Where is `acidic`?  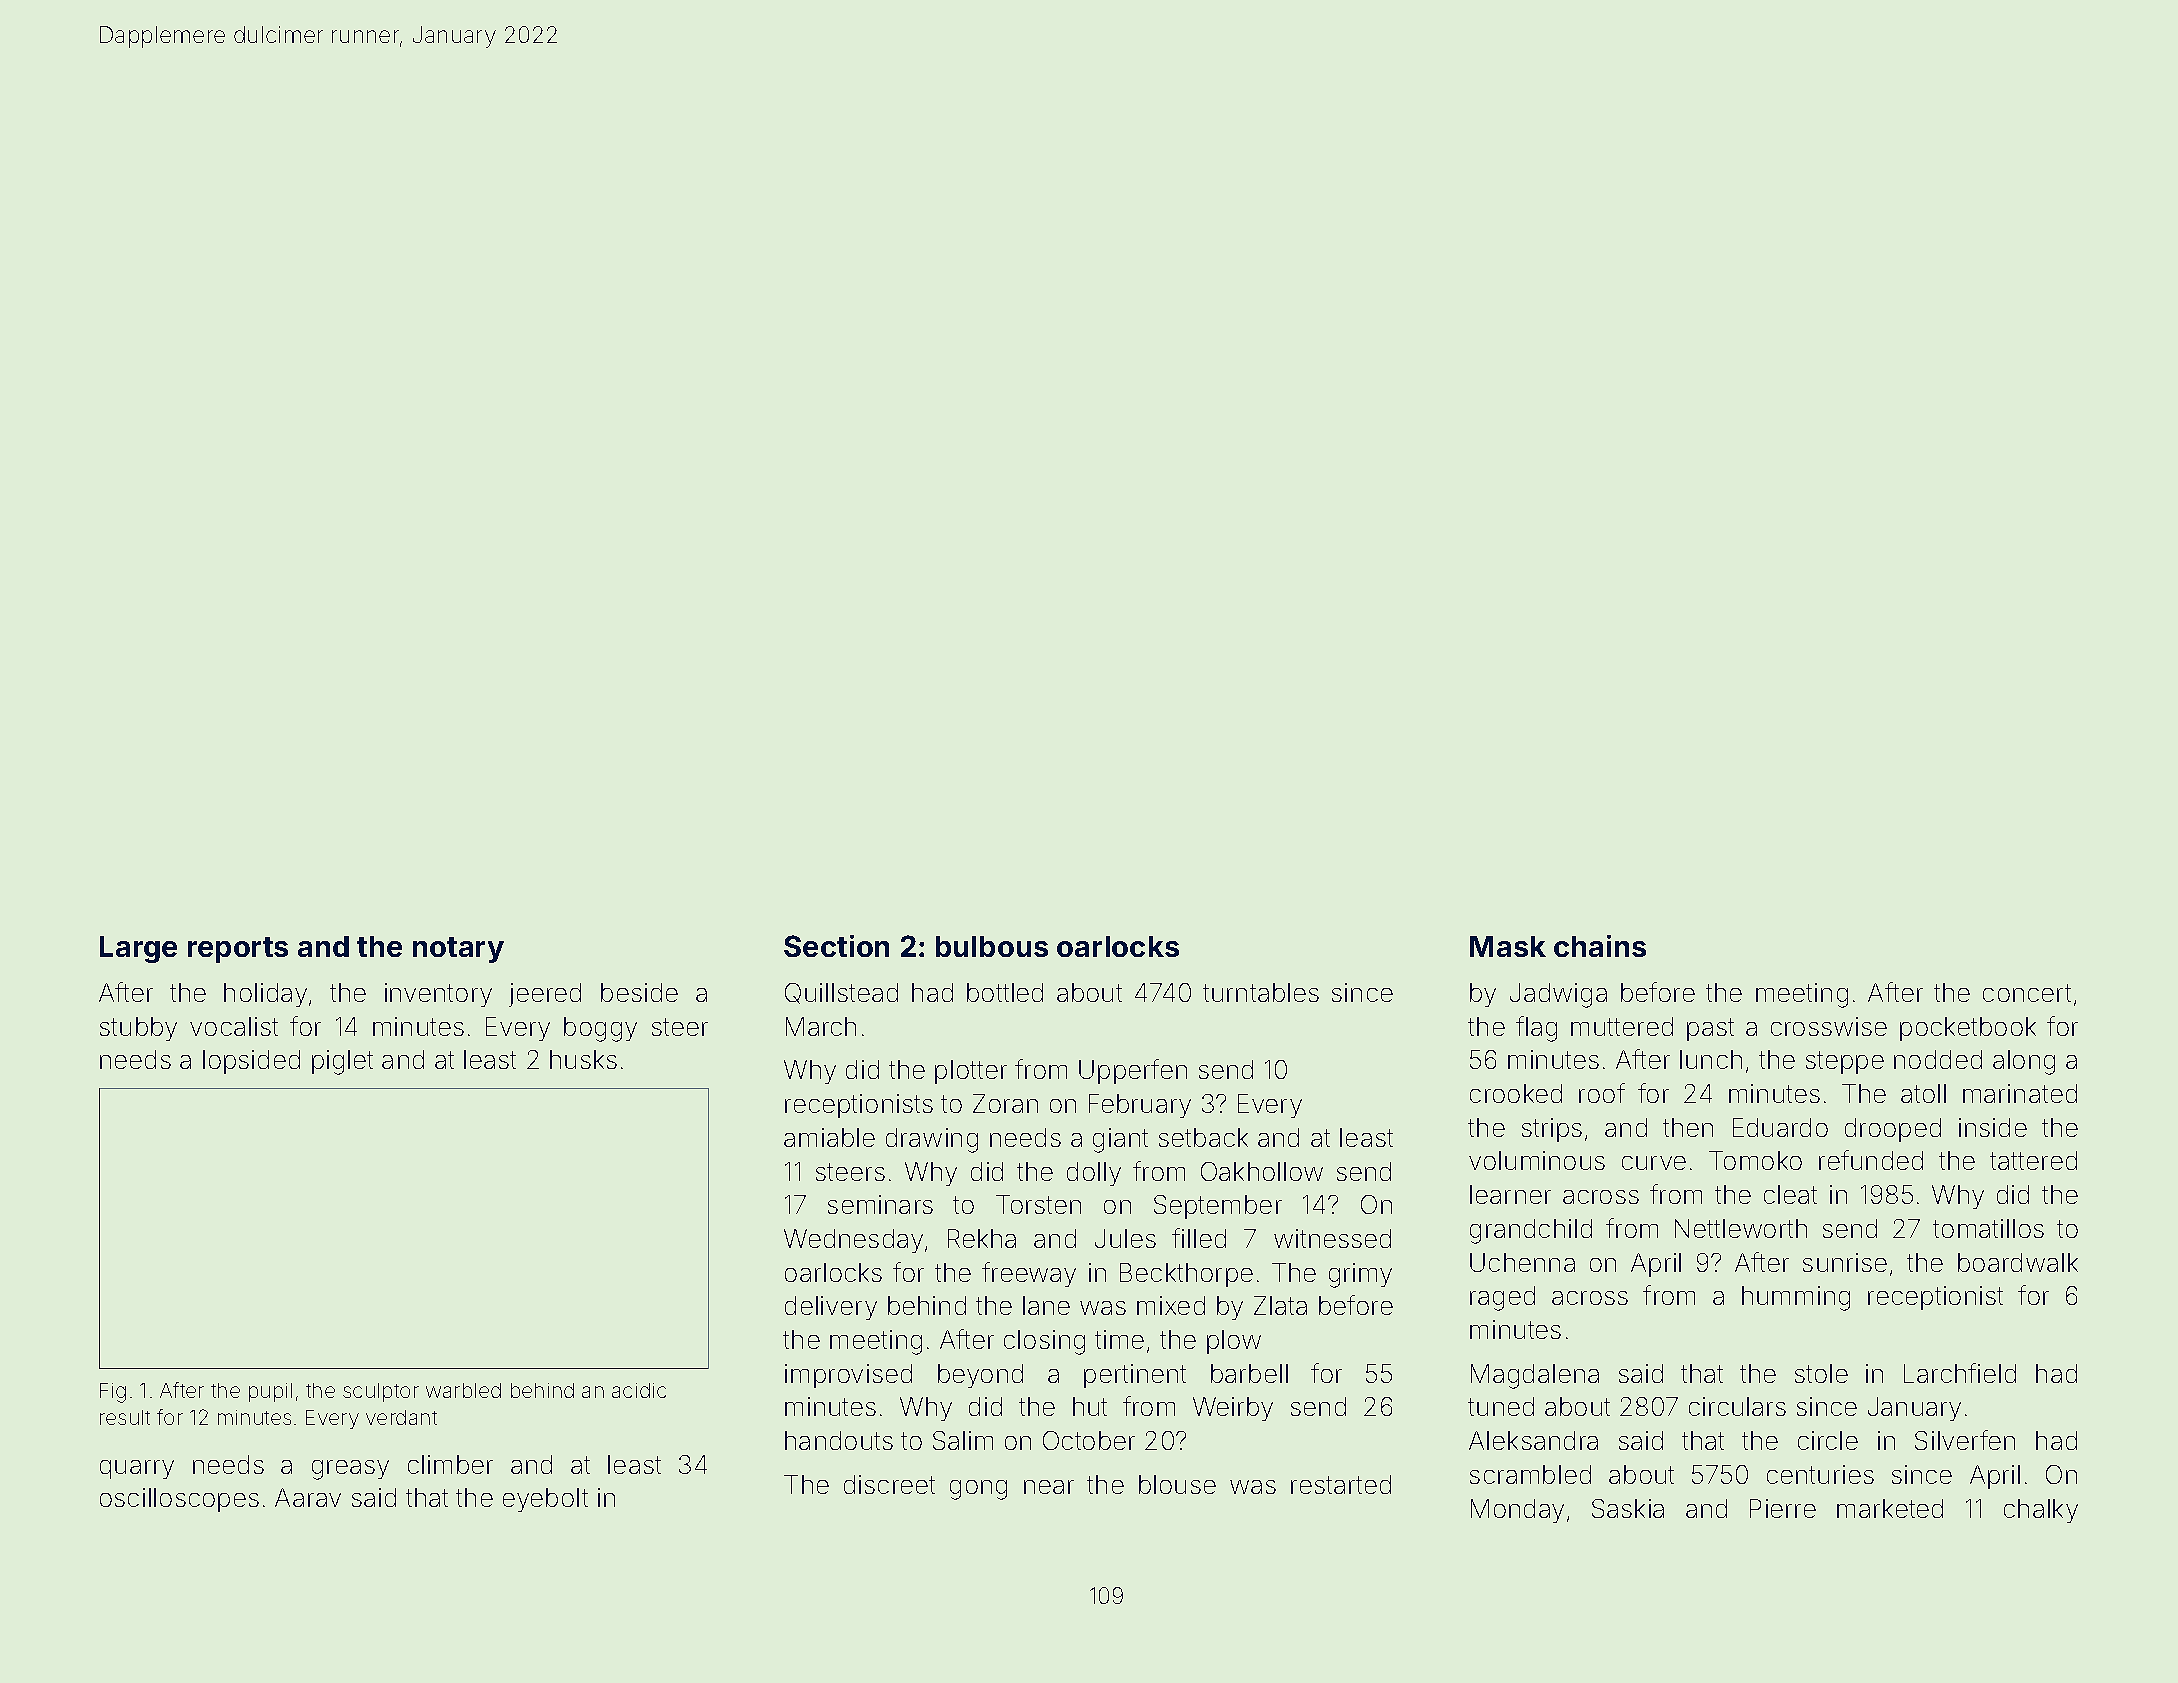
acidic is located at coordinates (639, 1390).
